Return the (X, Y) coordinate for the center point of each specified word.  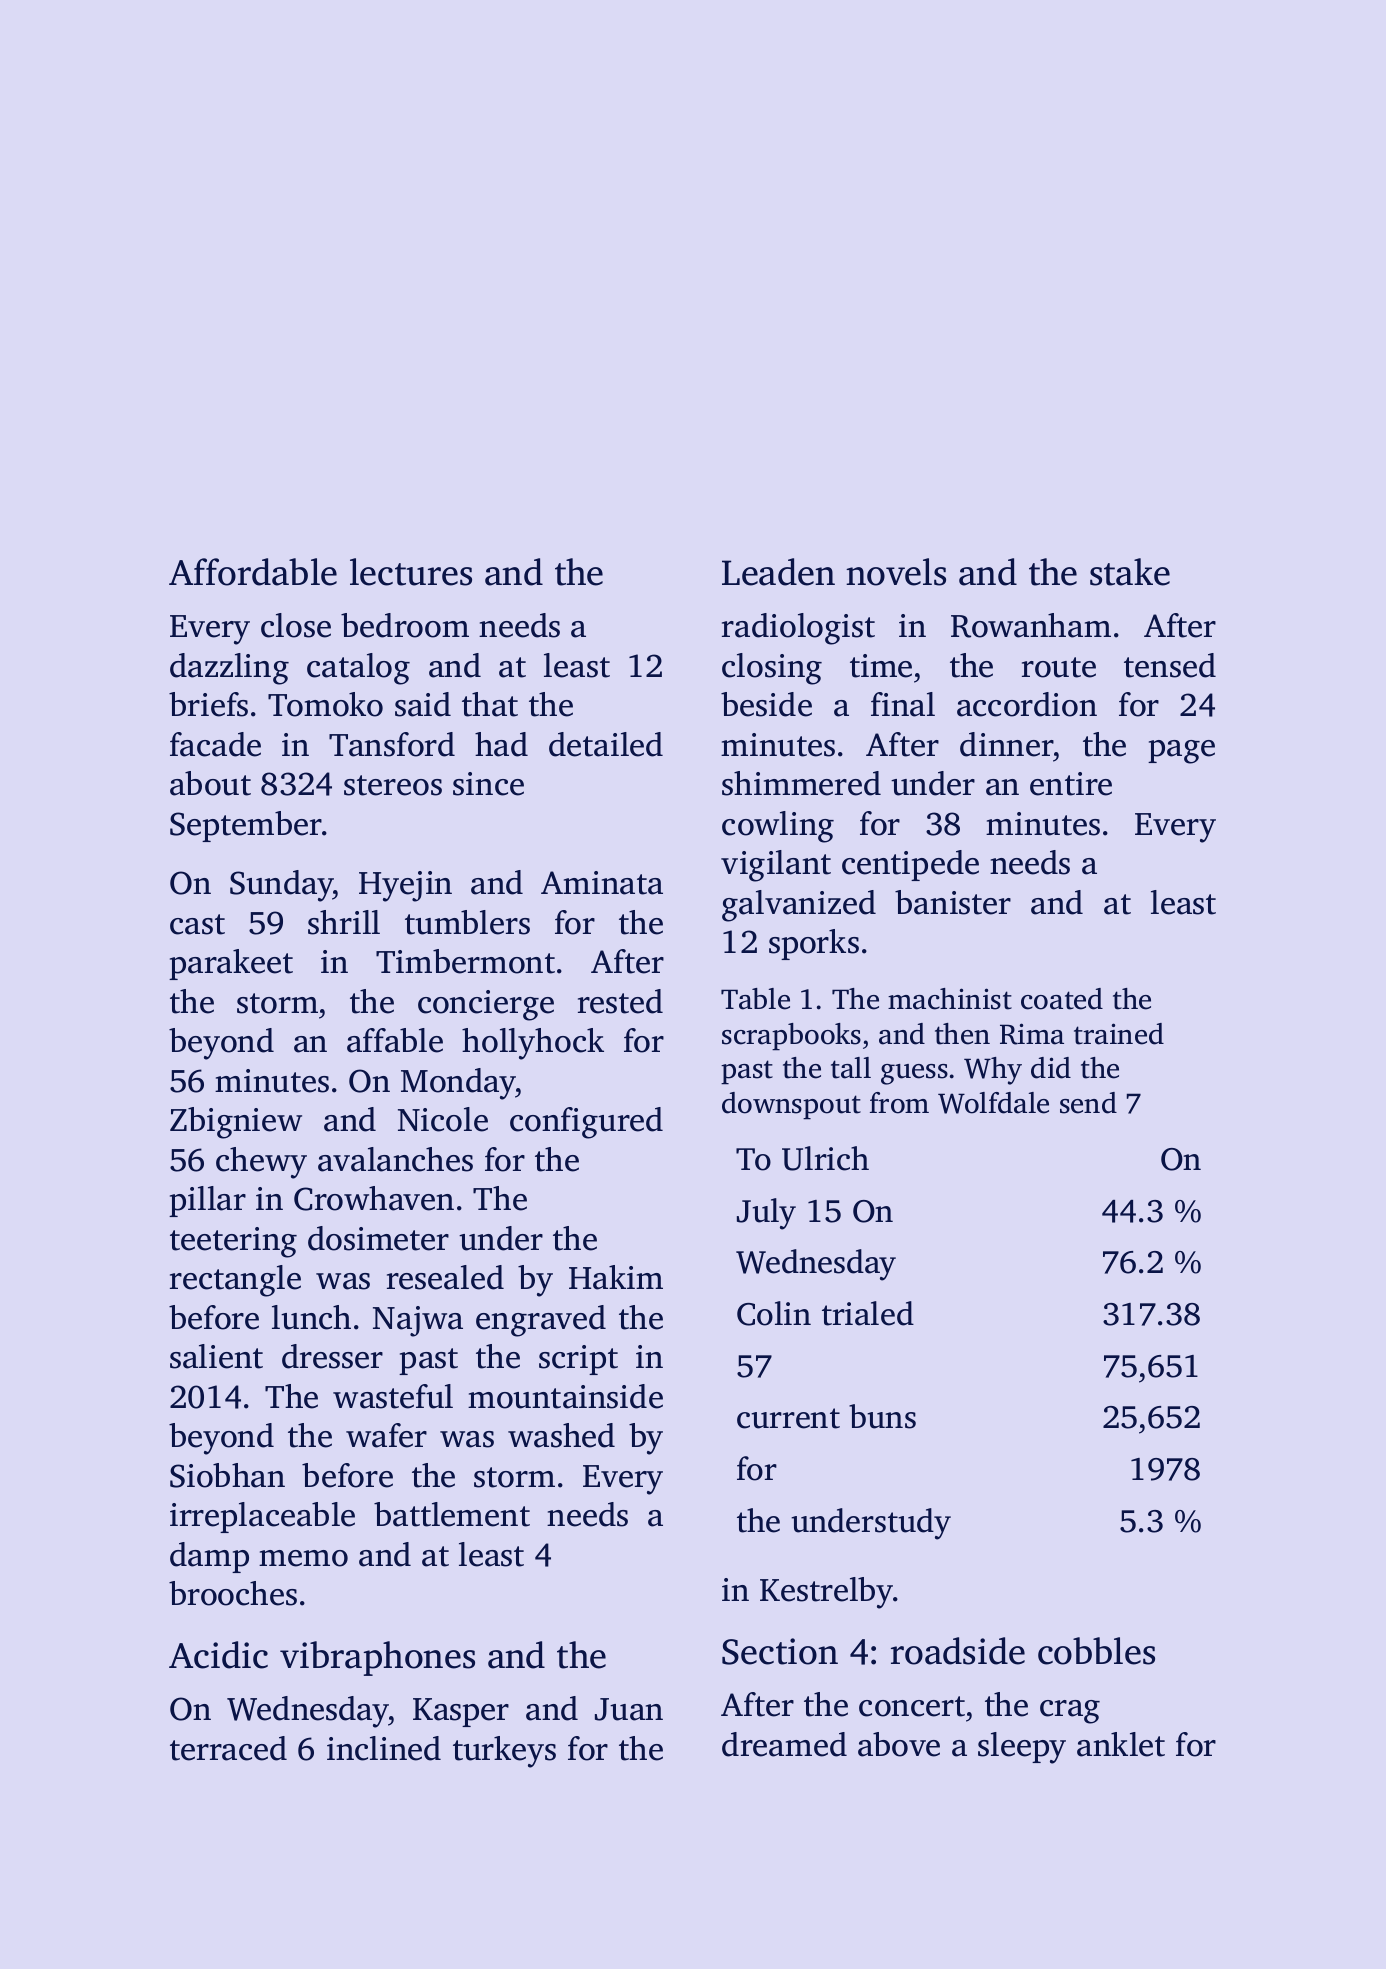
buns (882, 1416)
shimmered (801, 783)
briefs (208, 704)
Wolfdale (993, 1103)
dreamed (784, 1744)
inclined (384, 1748)
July (766, 1214)
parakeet (231, 964)
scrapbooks (791, 1037)
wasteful (393, 1396)
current (788, 1418)
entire (1071, 784)
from (899, 1103)
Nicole (443, 1119)
